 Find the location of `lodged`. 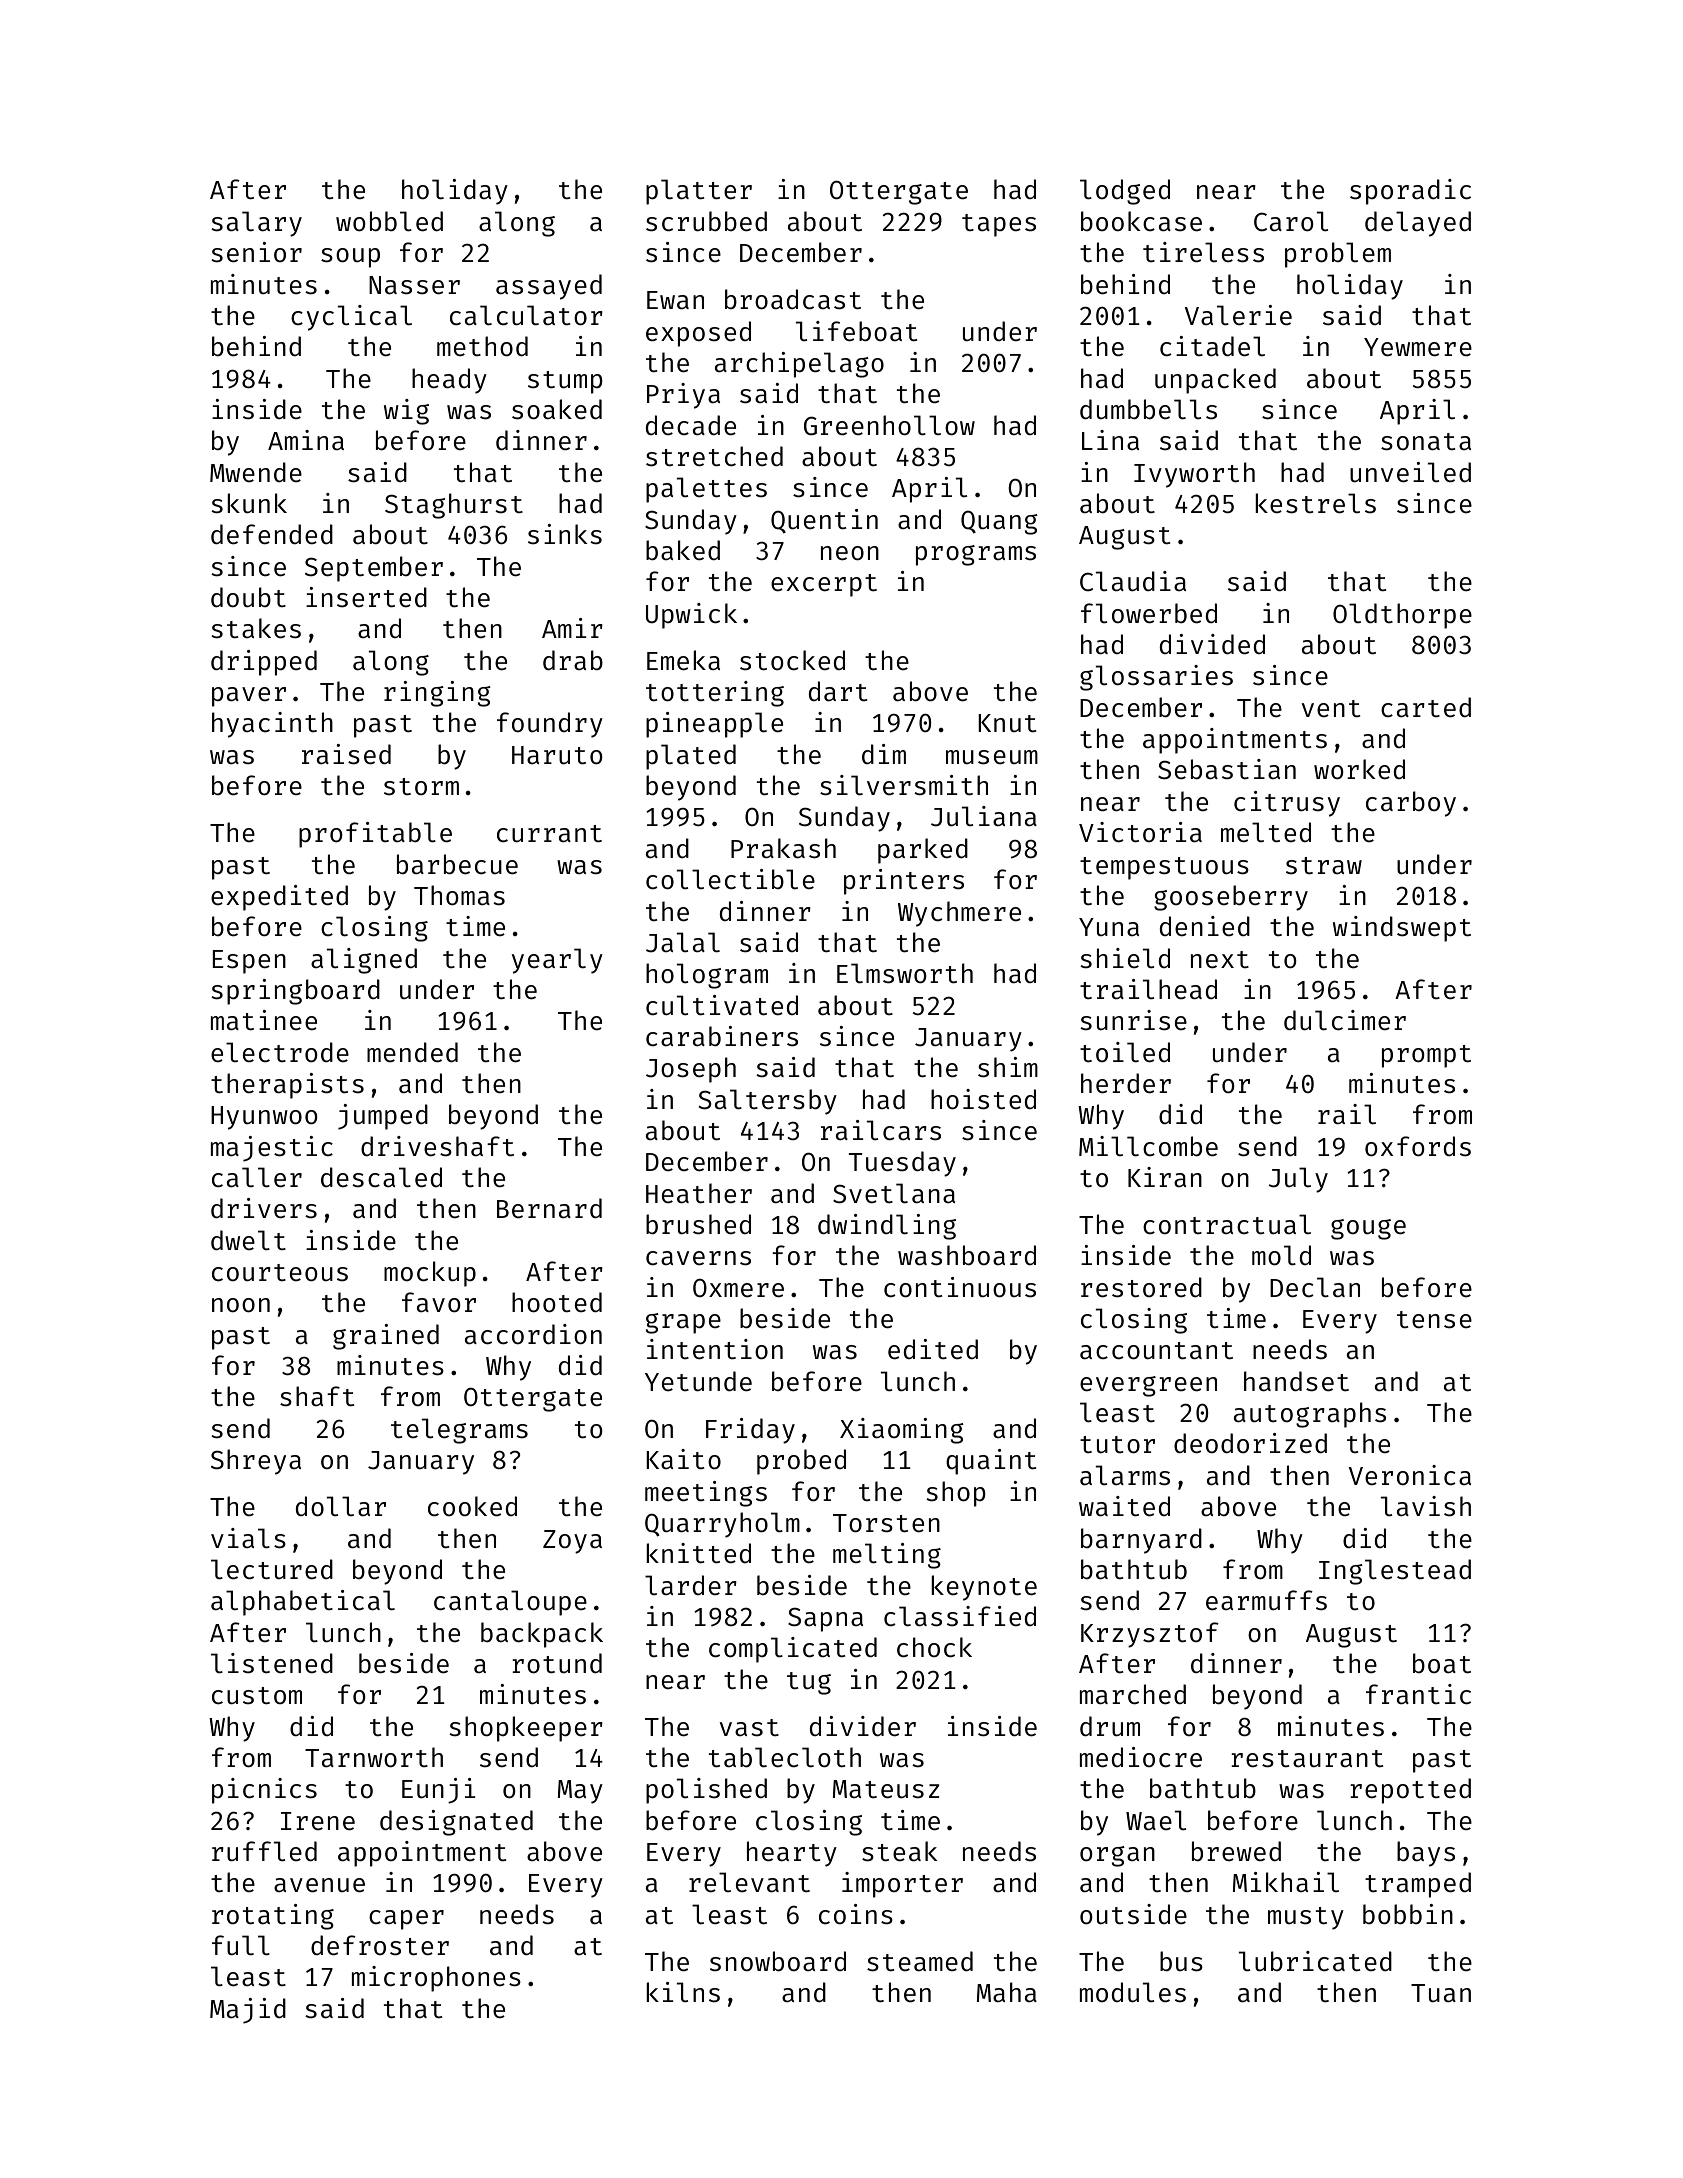

lodged is located at coordinates (1125, 192).
